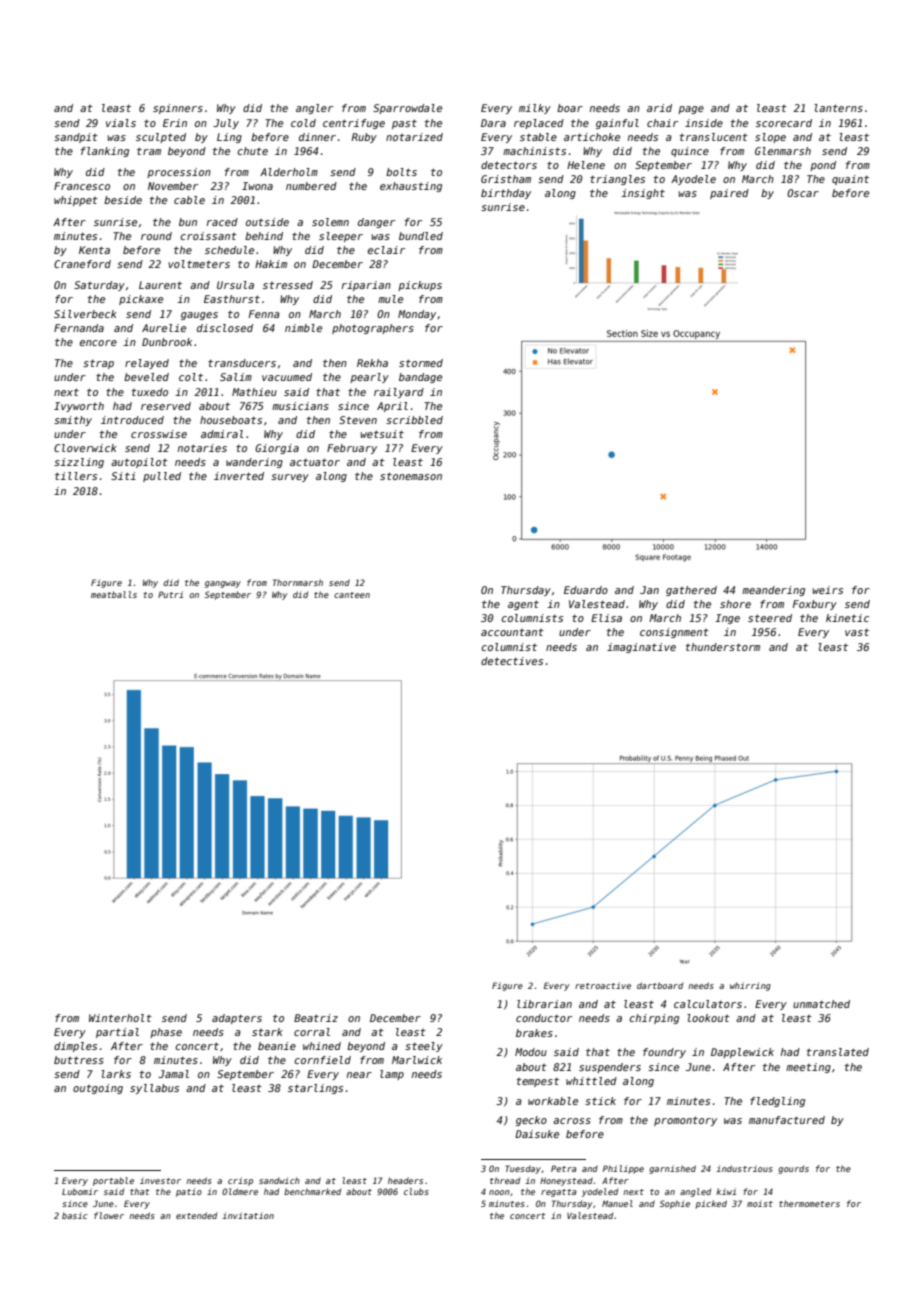  What do you see at coordinates (727, 619) in the screenshot?
I see `Inge` at bounding box center [727, 619].
